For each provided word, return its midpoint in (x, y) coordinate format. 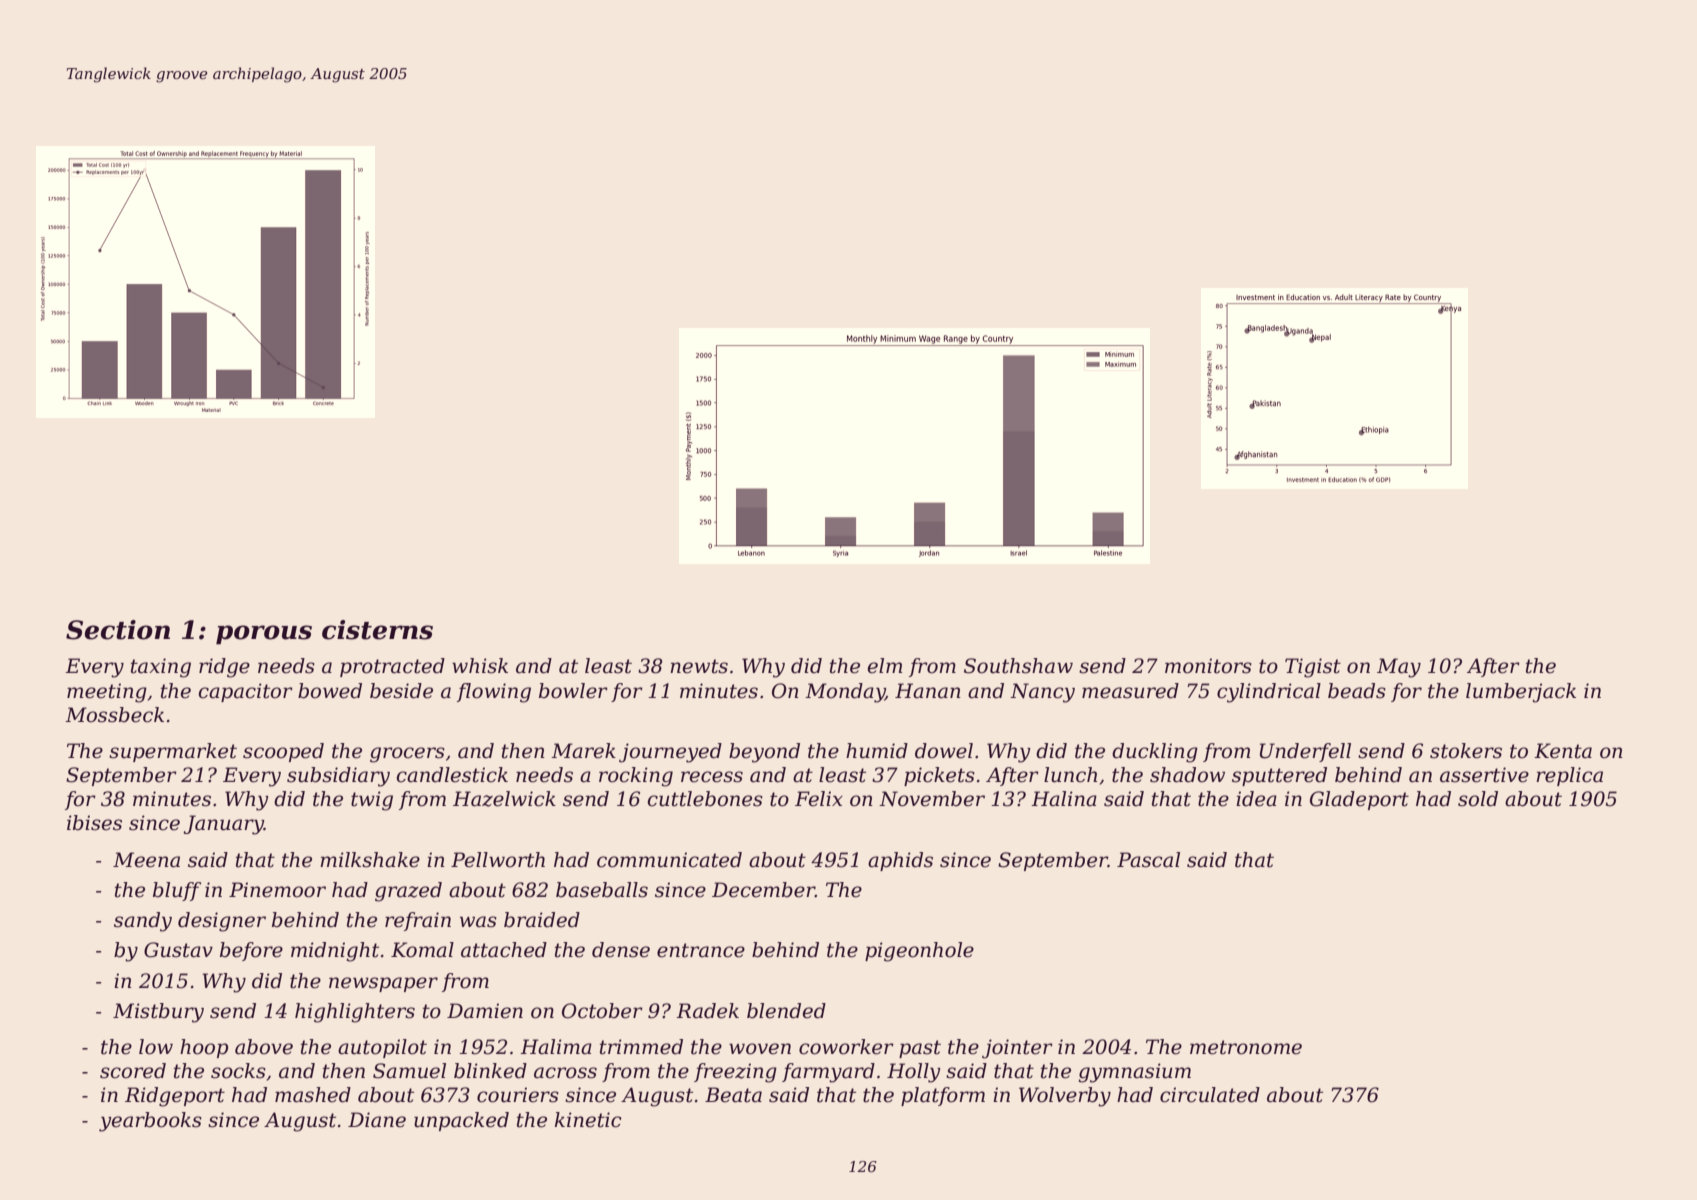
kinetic (588, 1120)
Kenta (1563, 751)
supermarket (173, 752)
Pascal (1148, 860)
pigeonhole (919, 952)
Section (118, 630)
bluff (177, 891)
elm (885, 666)
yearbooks (150, 1122)
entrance (701, 950)
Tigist (1313, 668)
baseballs (602, 890)
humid (877, 751)
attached (504, 950)
